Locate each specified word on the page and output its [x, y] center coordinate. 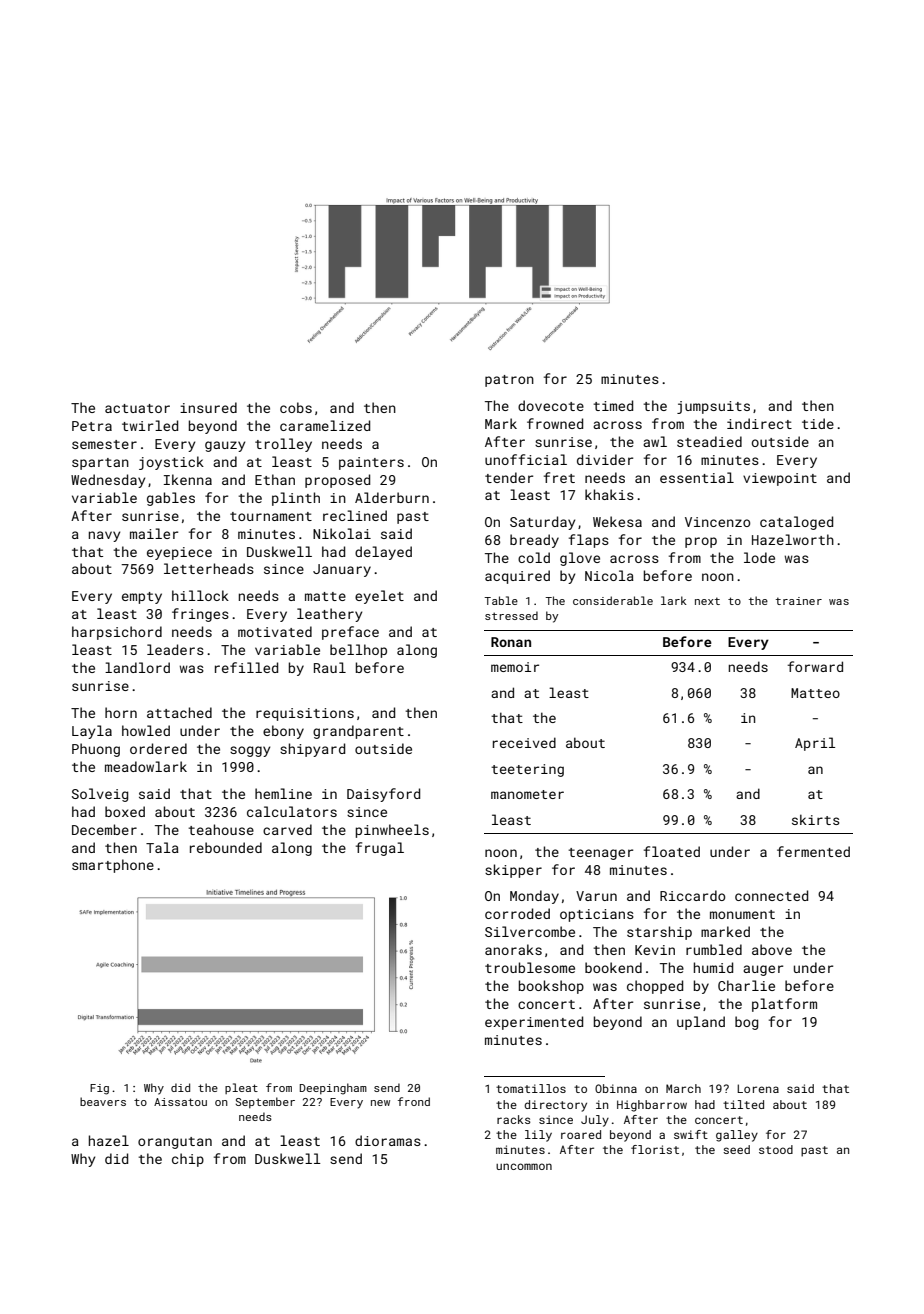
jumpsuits [713, 407]
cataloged [796, 523]
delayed [383, 553]
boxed [125, 811]
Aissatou [180, 1102]
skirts [815, 819]
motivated [275, 631]
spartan [100, 464]
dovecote [551, 405]
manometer [527, 794]
